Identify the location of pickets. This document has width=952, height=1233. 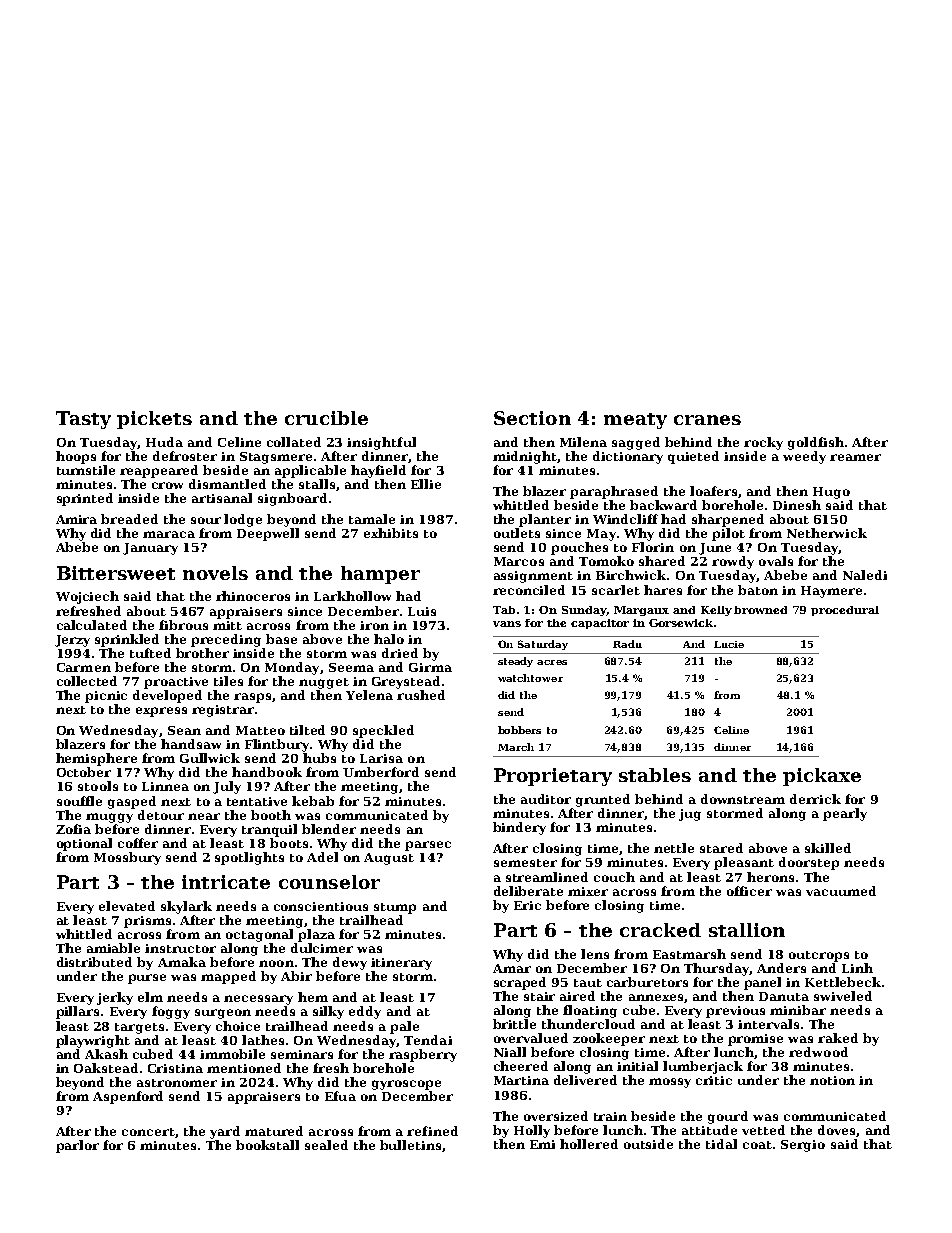
(154, 420).
